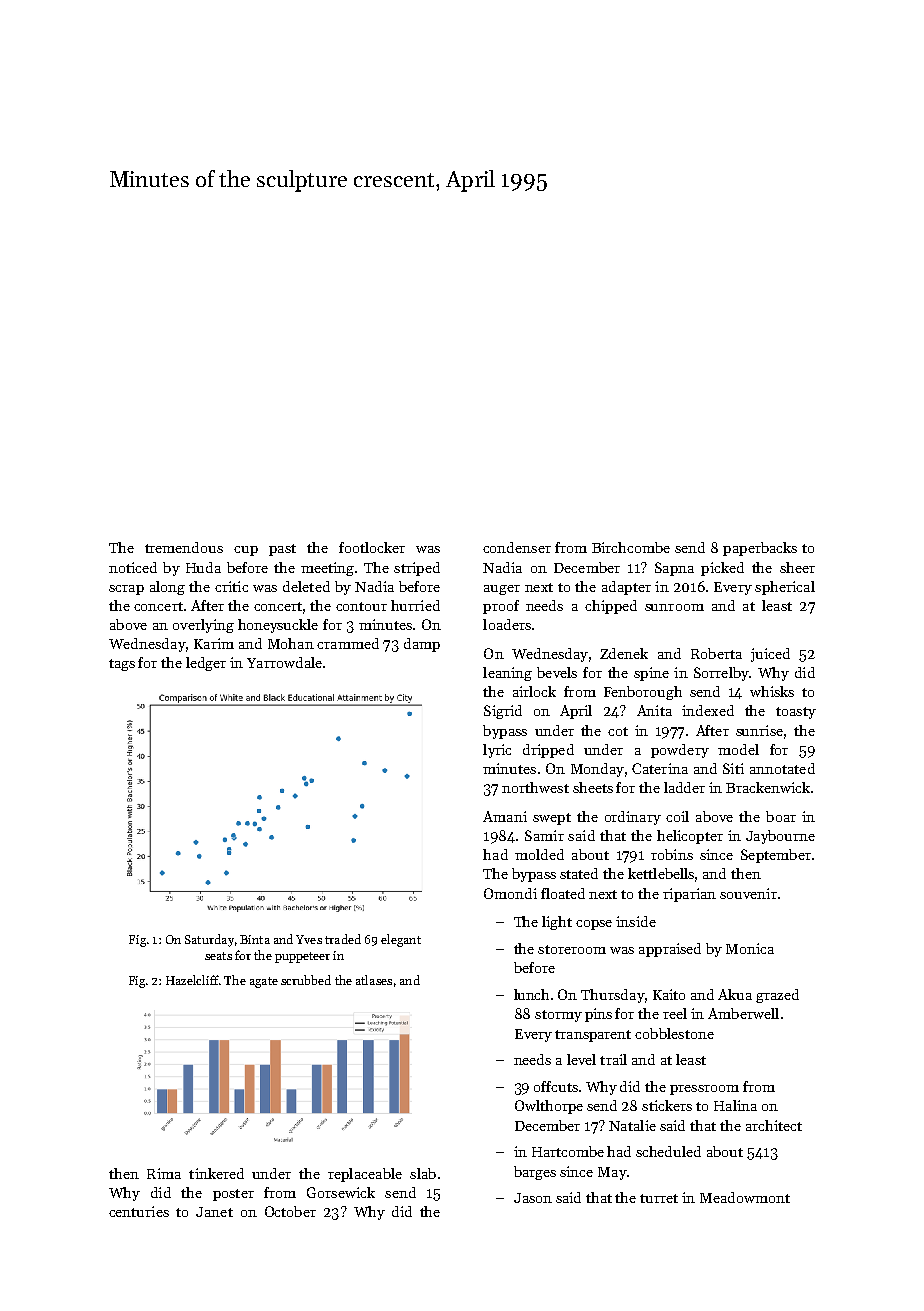  Describe the element at coordinates (517, 547) in the image. I see `condenser` at that location.
